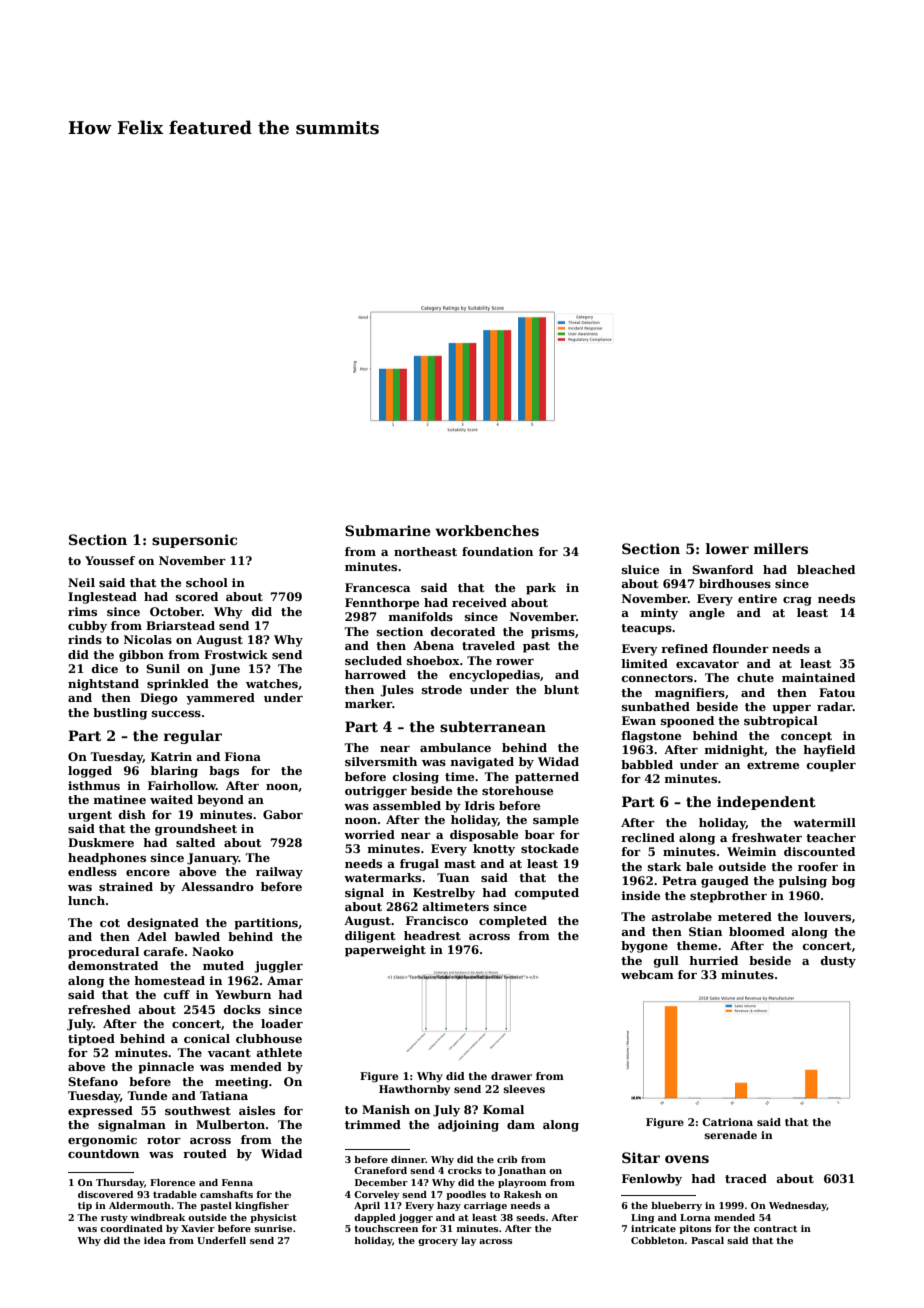 Image resolution: width=924 pixels, height=1308 pixels. What do you see at coordinates (155, 1240) in the document?
I see `idea` at bounding box center [155, 1240].
